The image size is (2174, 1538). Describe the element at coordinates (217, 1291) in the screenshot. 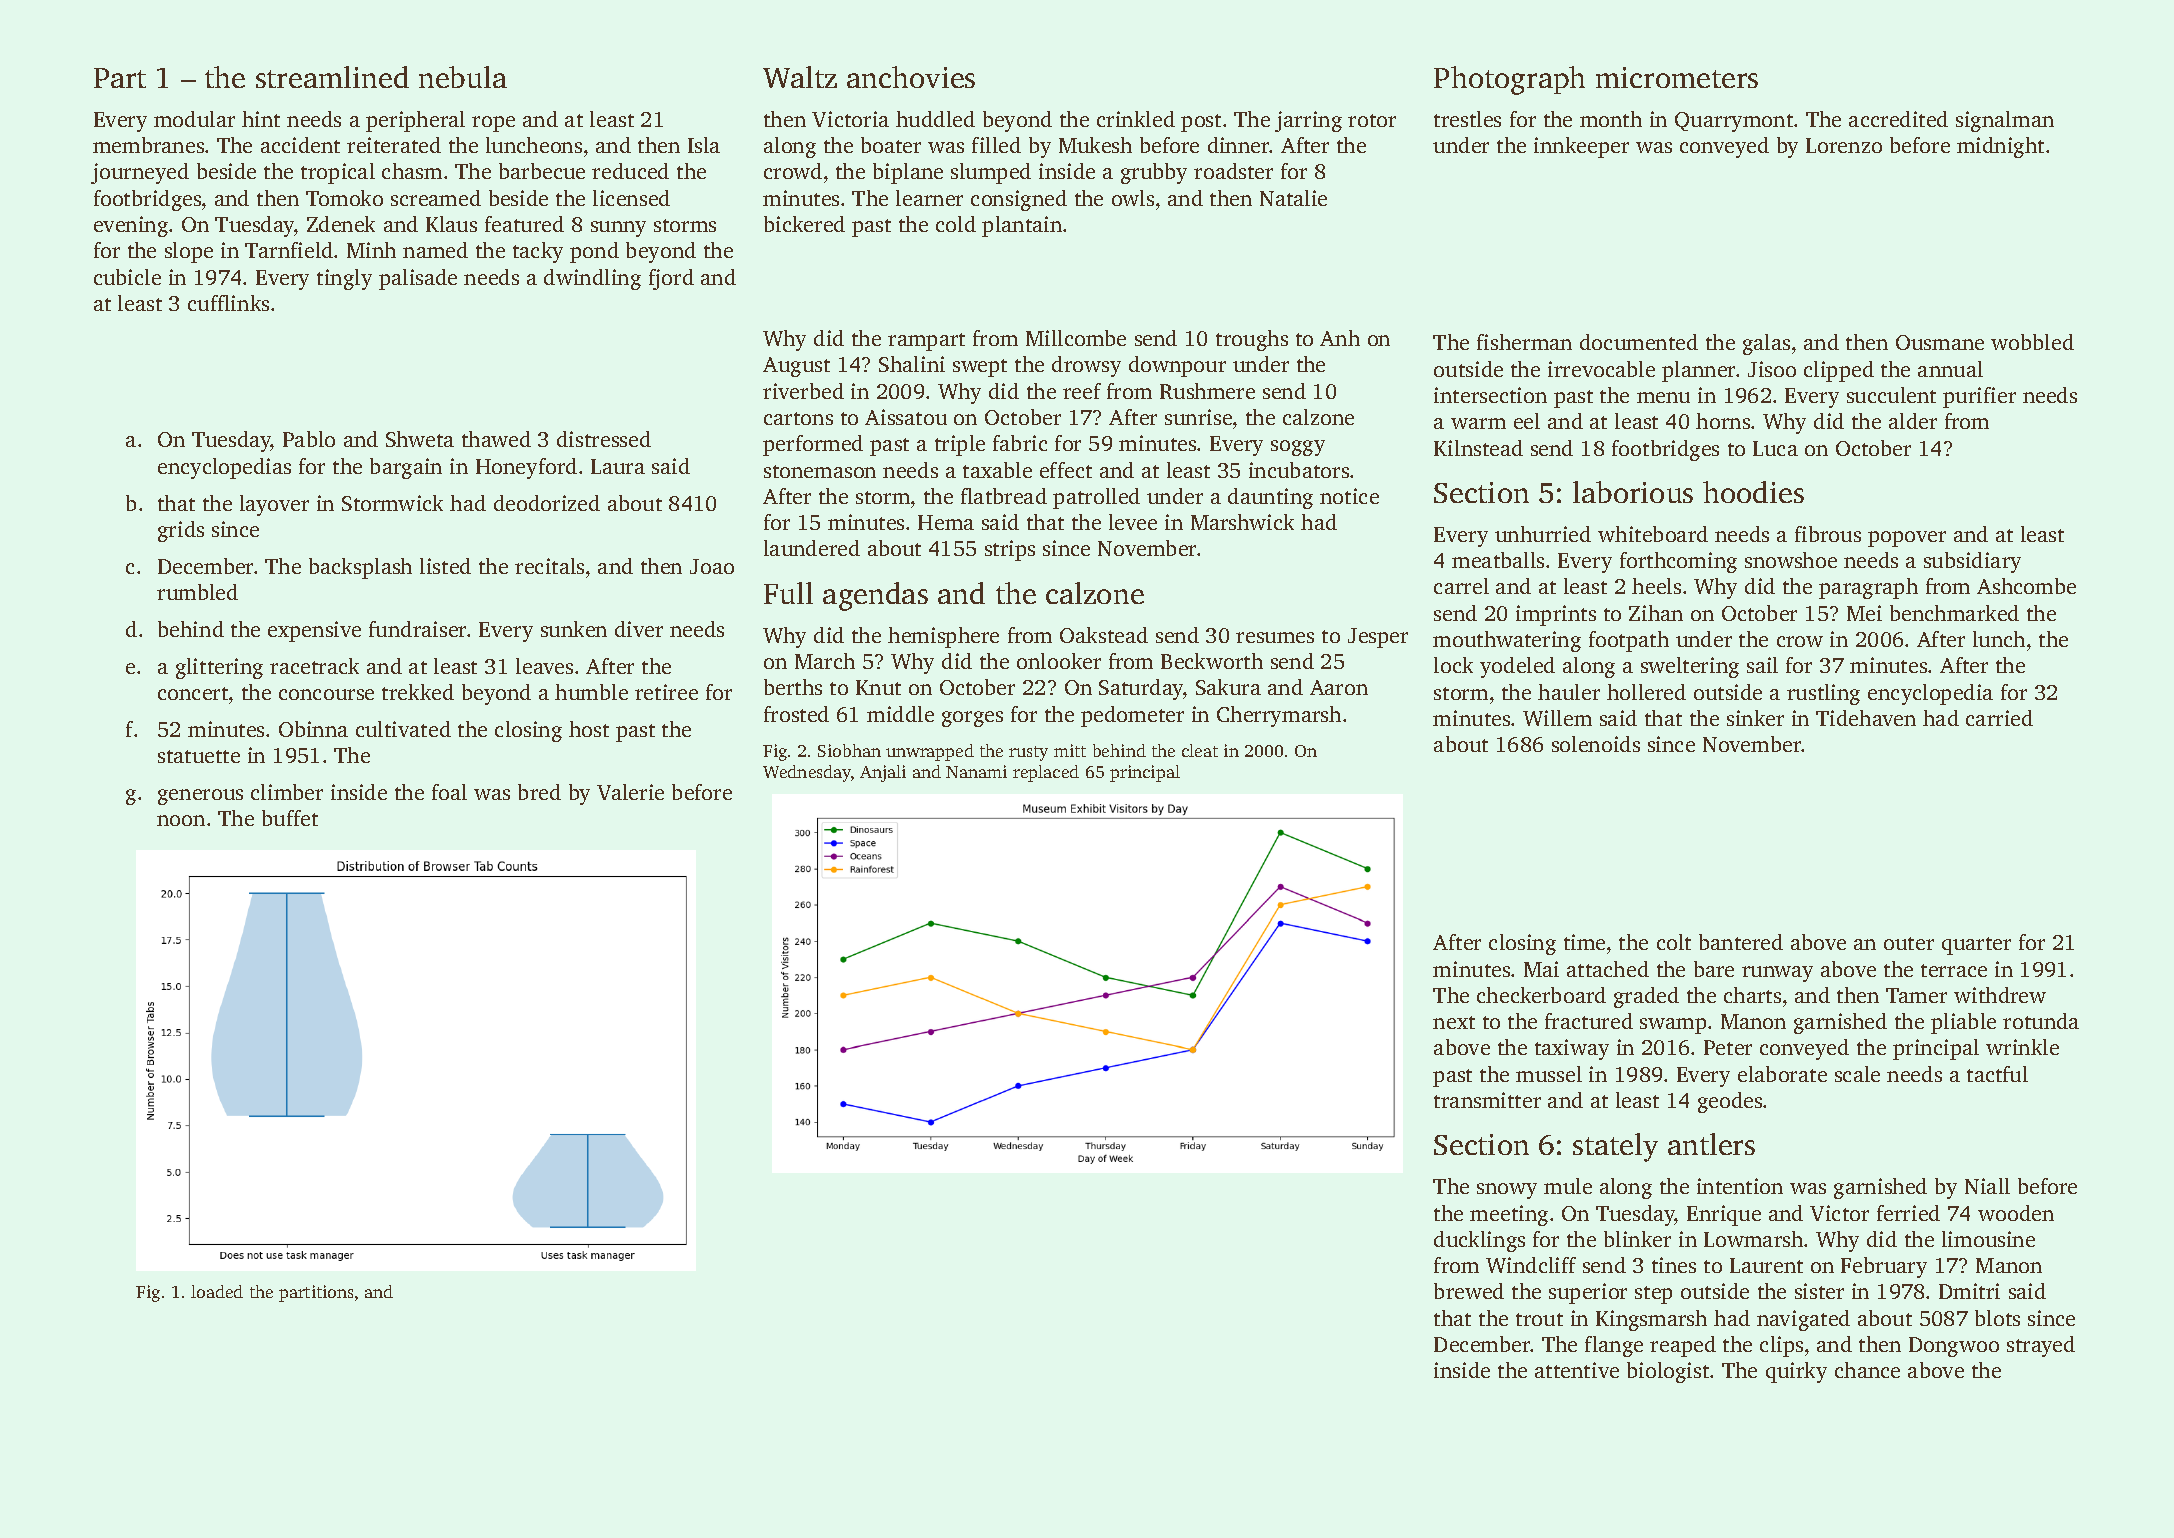

I see `loaded` at that location.
